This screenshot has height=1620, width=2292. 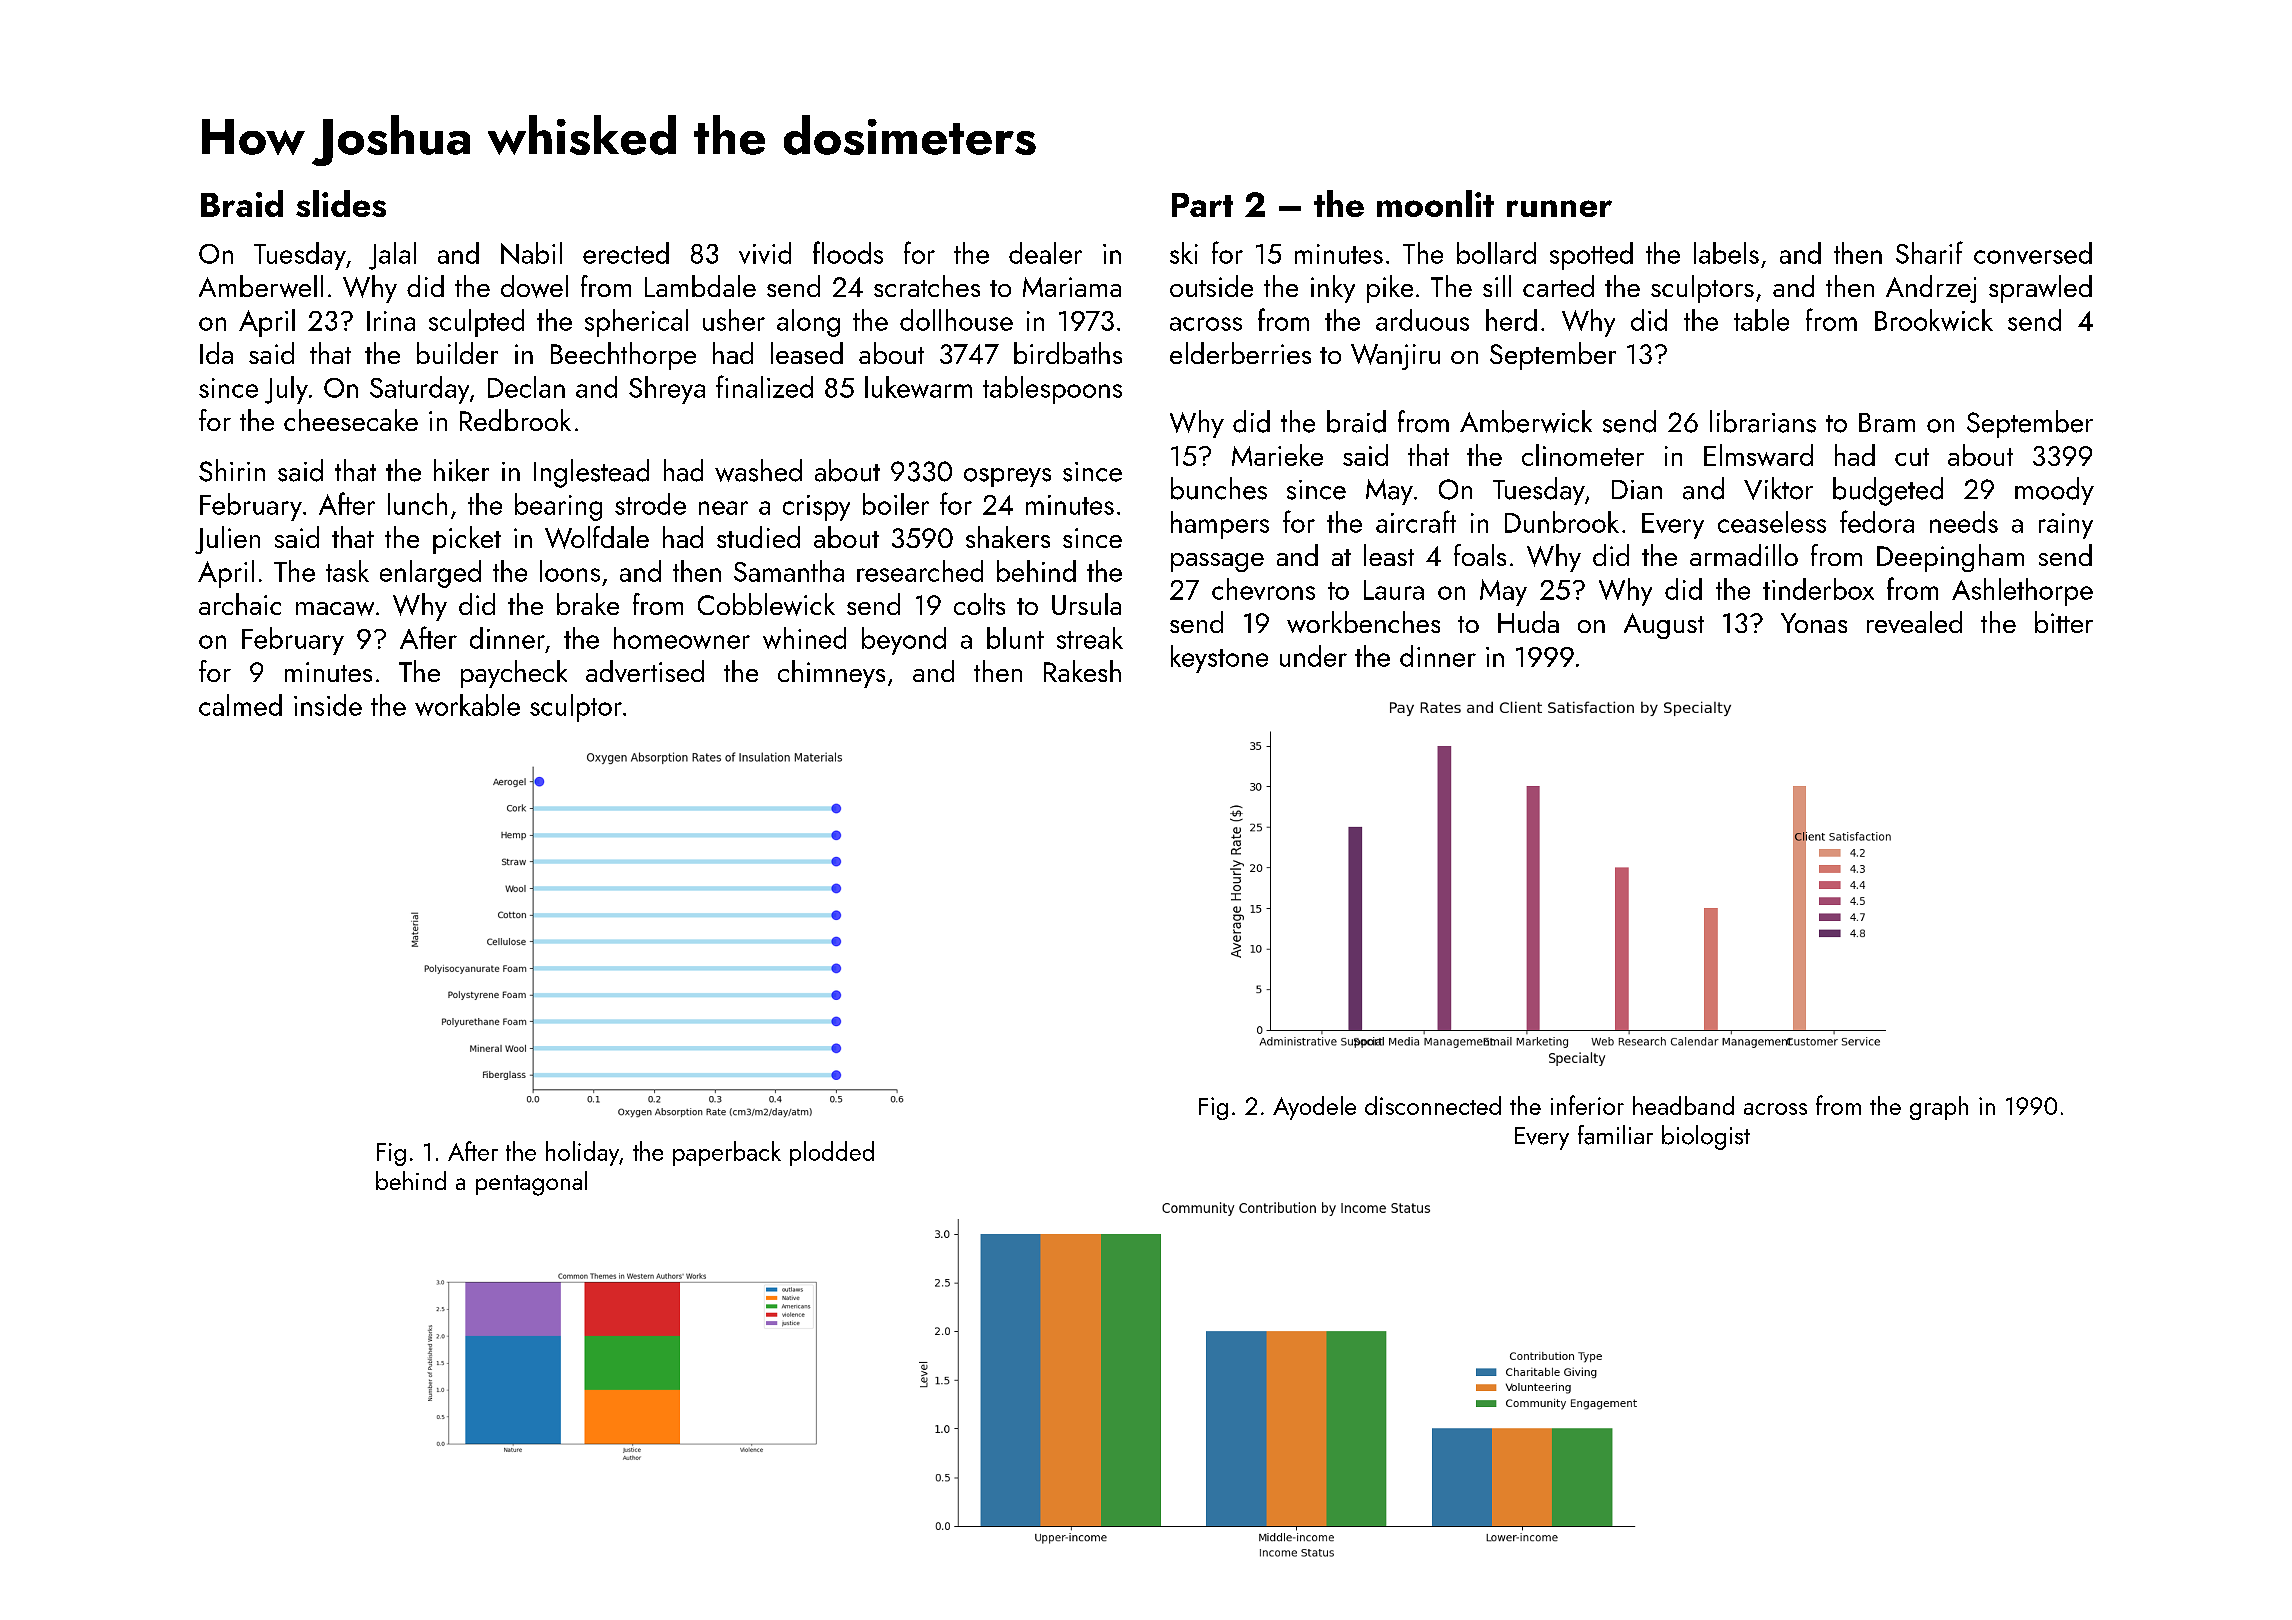 What do you see at coordinates (1219, 488) in the screenshot?
I see `bunches` at bounding box center [1219, 488].
